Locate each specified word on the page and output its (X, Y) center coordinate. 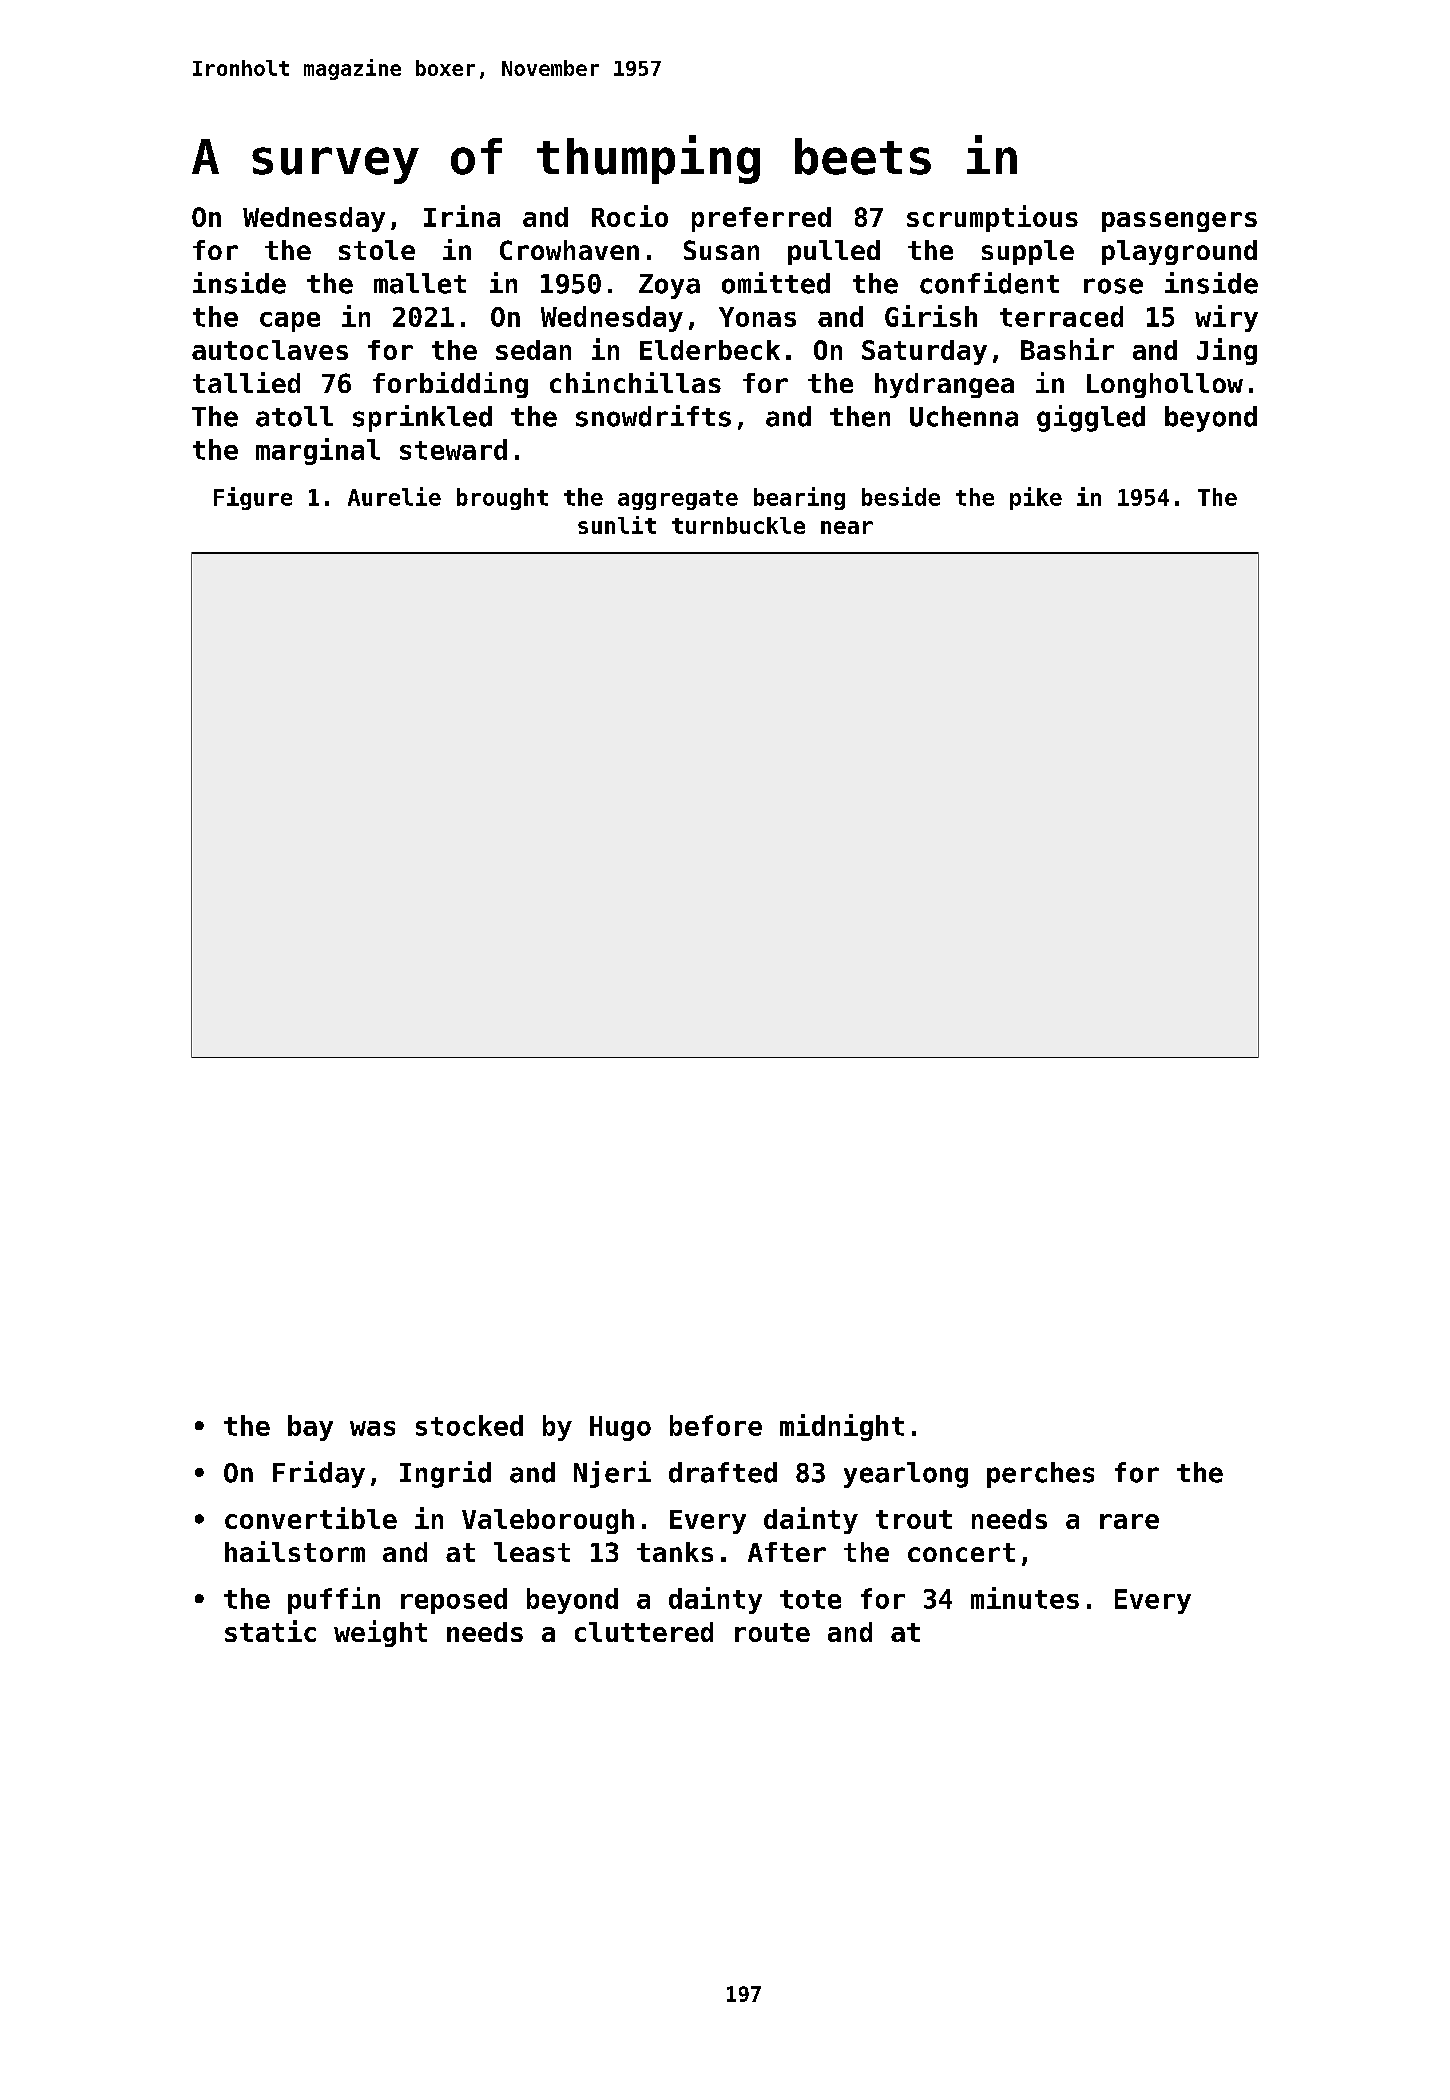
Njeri (612, 1474)
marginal (318, 451)
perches (1040, 1475)
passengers (1179, 222)
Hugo (620, 1428)
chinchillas (635, 382)
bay (310, 1428)
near (847, 527)
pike (1036, 498)
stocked (469, 1425)
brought (502, 499)
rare (1129, 1521)
